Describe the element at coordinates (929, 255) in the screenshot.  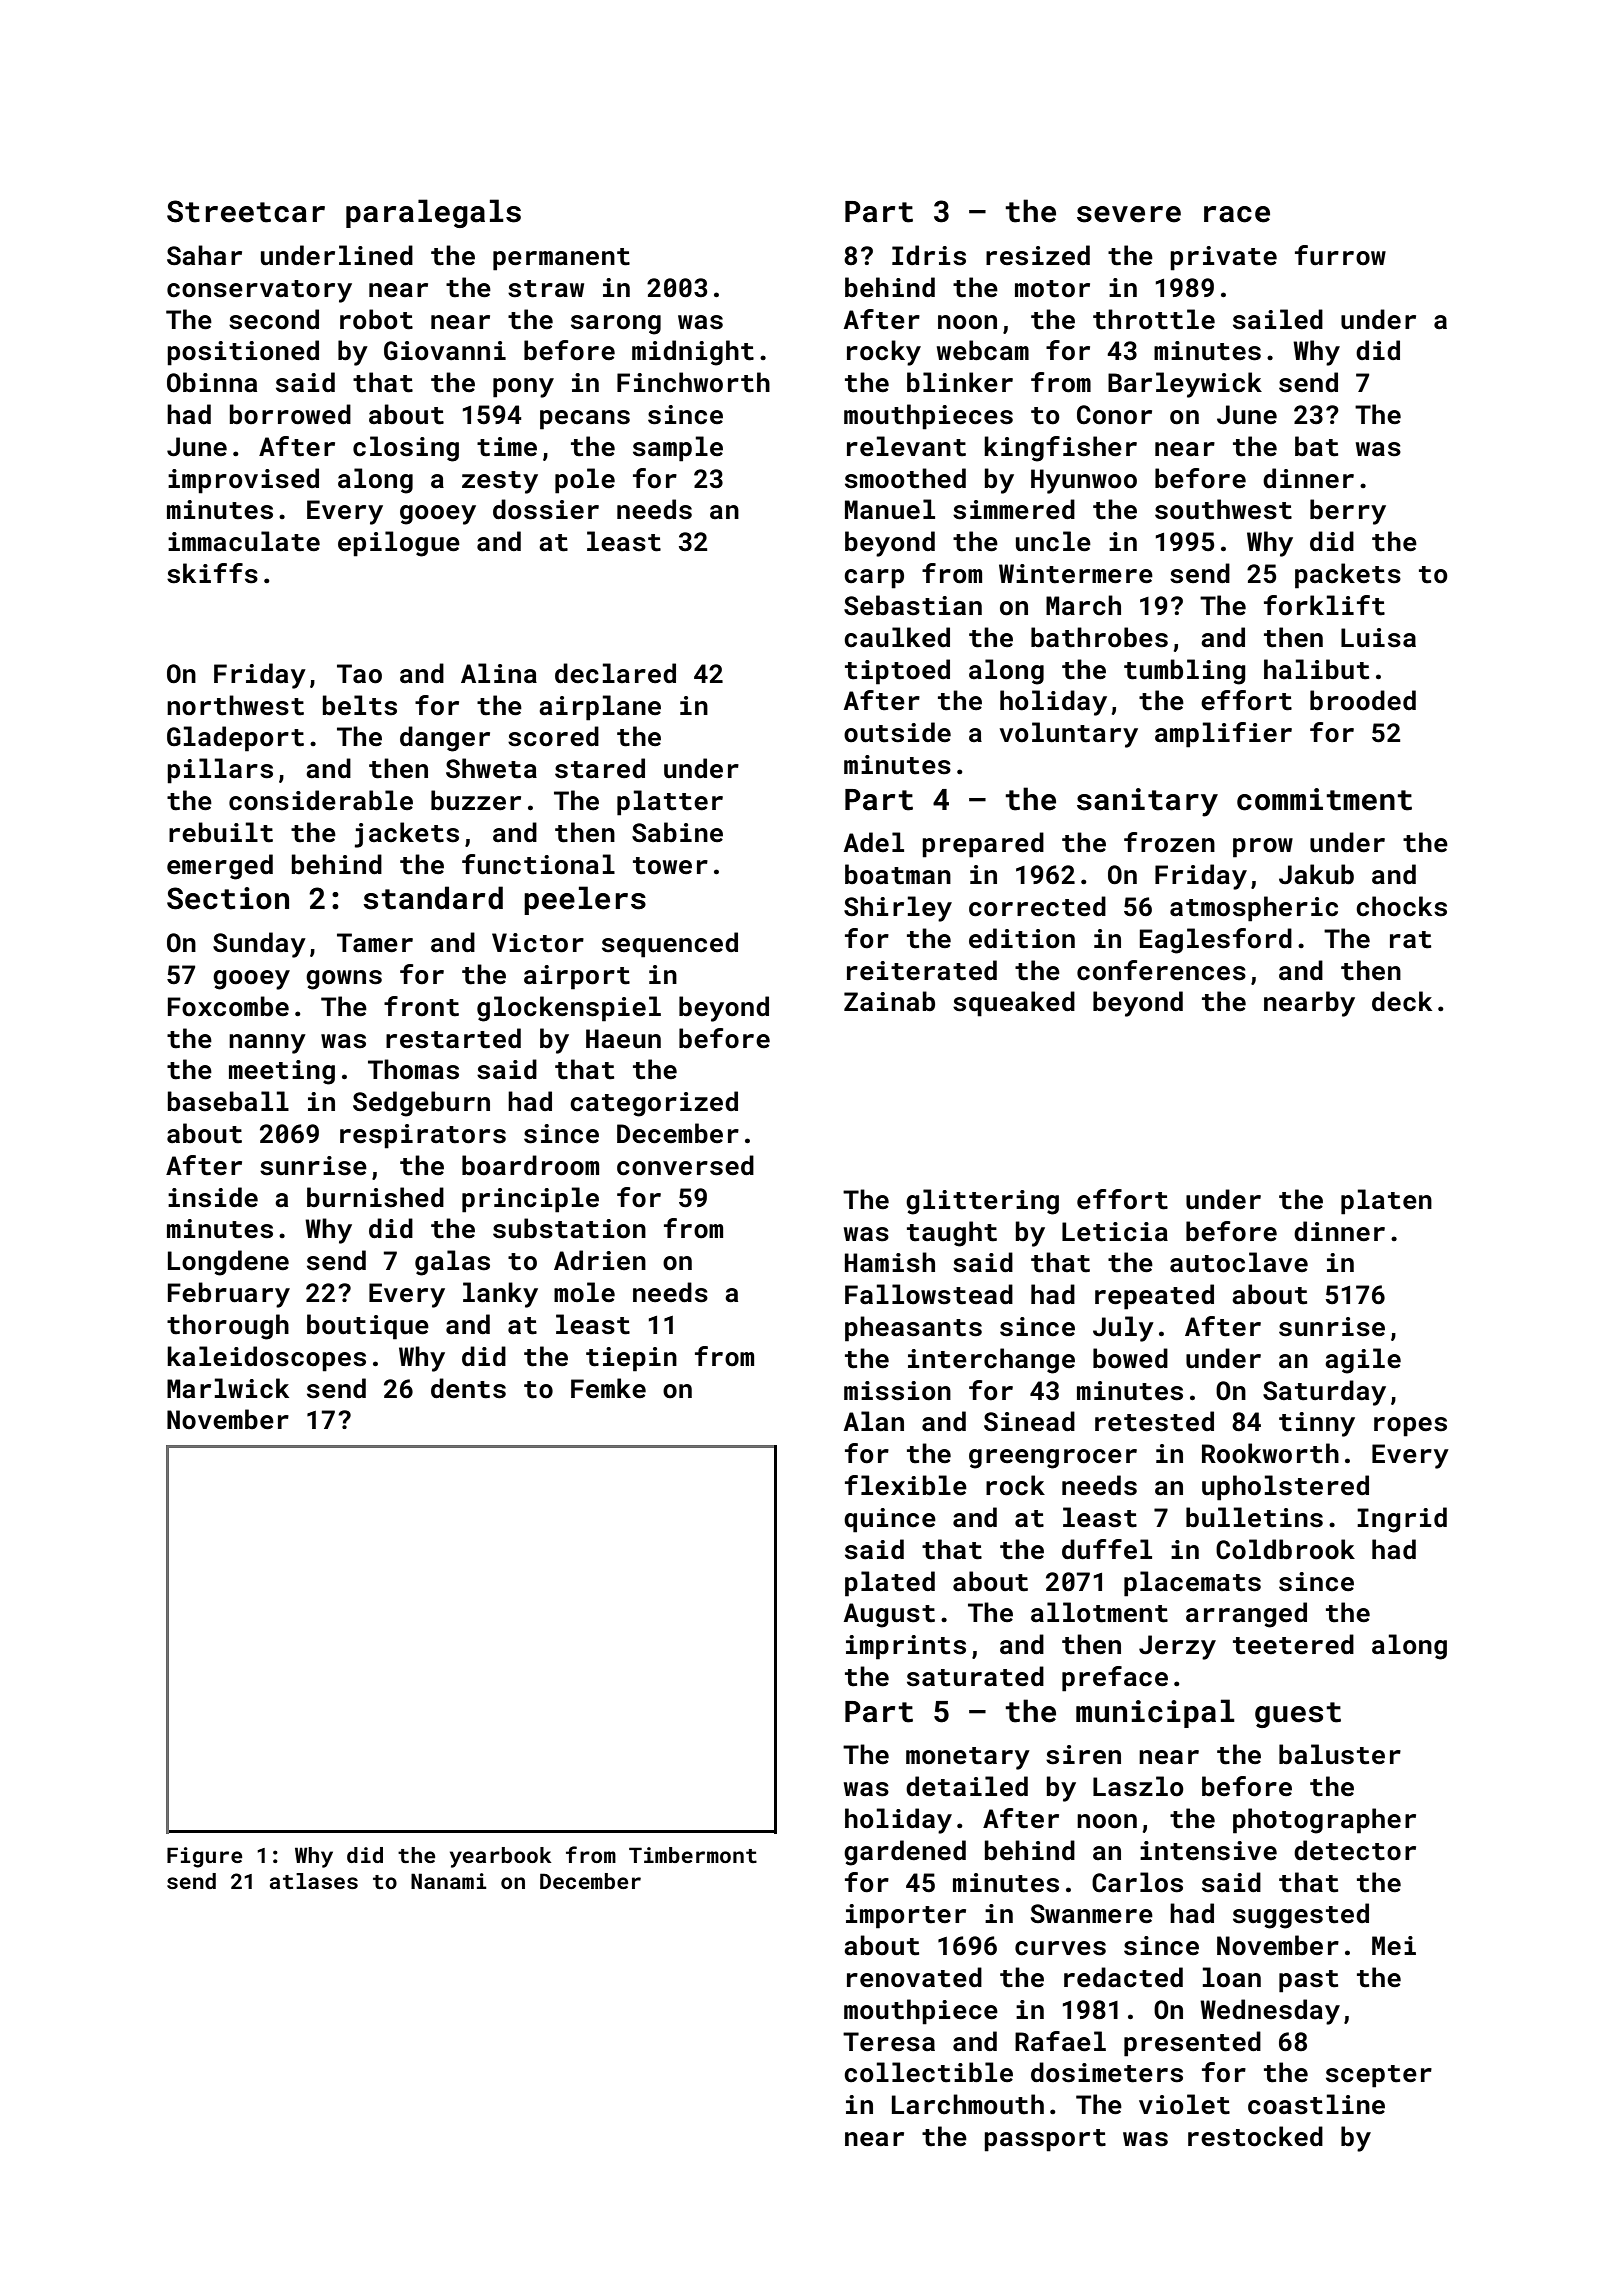
I see `Idris` at that location.
